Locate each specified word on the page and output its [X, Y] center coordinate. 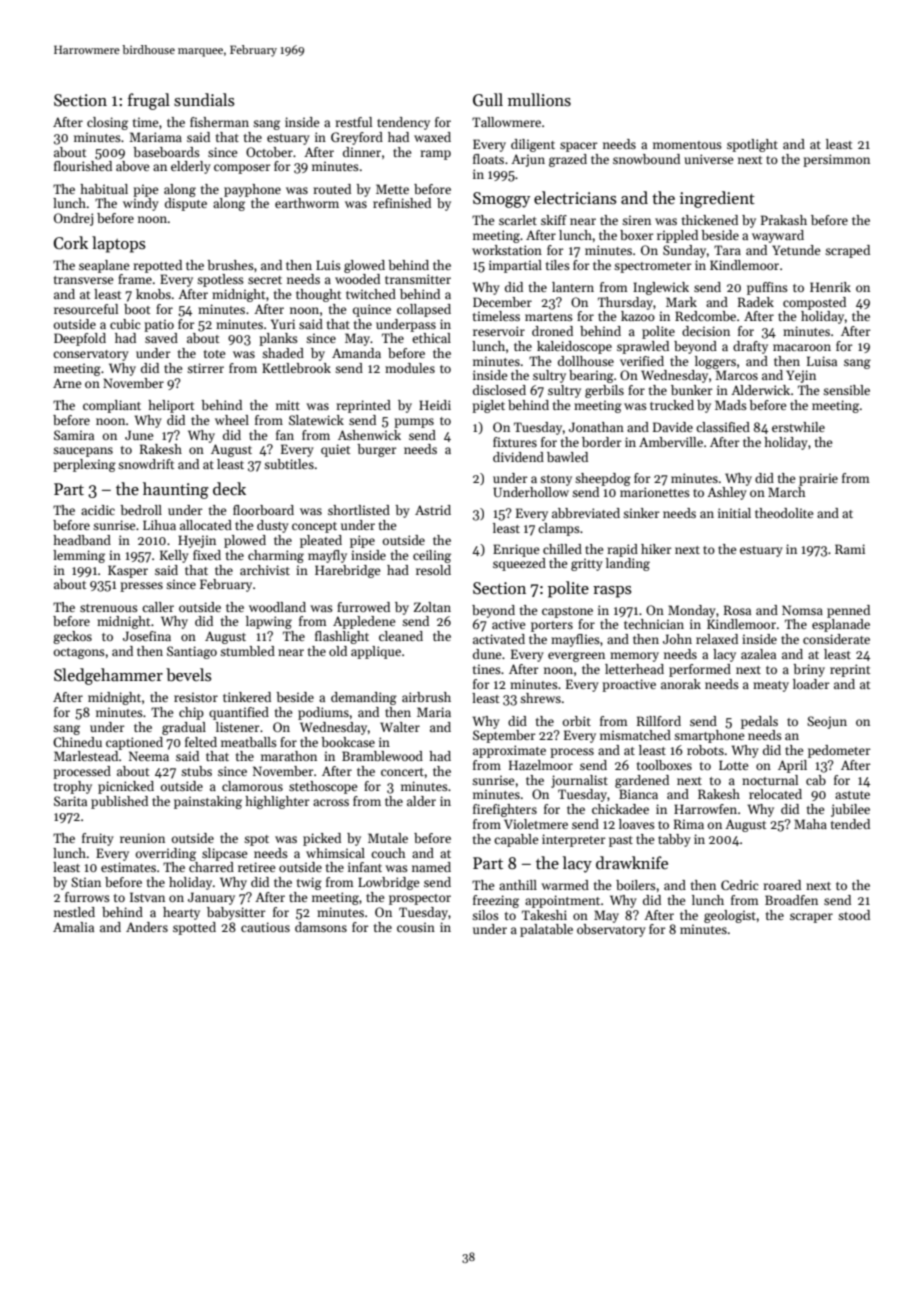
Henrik [830, 287]
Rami [850, 549]
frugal [149, 101]
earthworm [307, 203]
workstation [507, 250]
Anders [147, 927]
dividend [518, 457]
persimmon [836, 160]
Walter [400, 727]
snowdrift [146, 464]
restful [353, 122]
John [677, 639]
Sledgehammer [108, 676]
